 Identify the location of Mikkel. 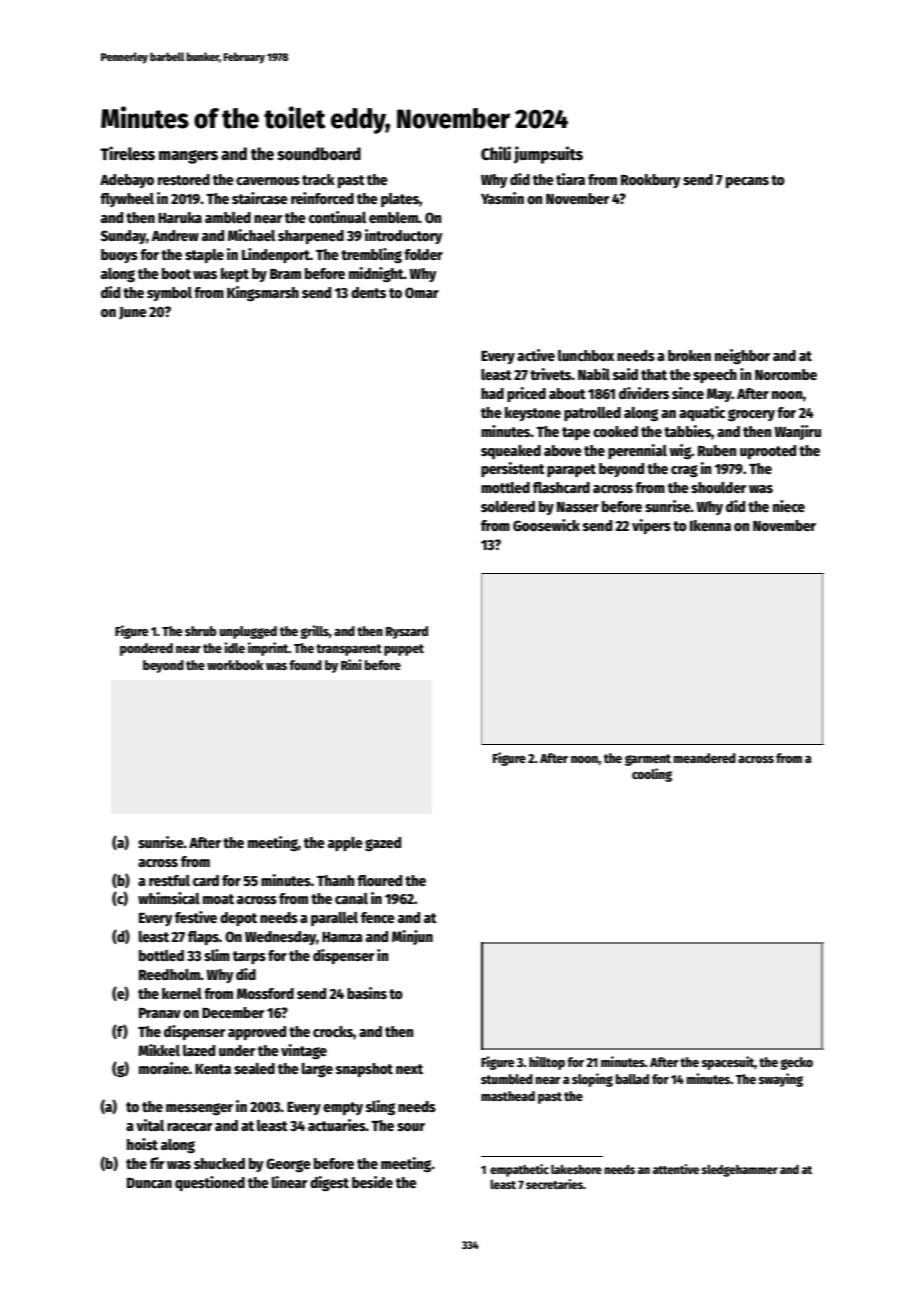
(159, 1050).
